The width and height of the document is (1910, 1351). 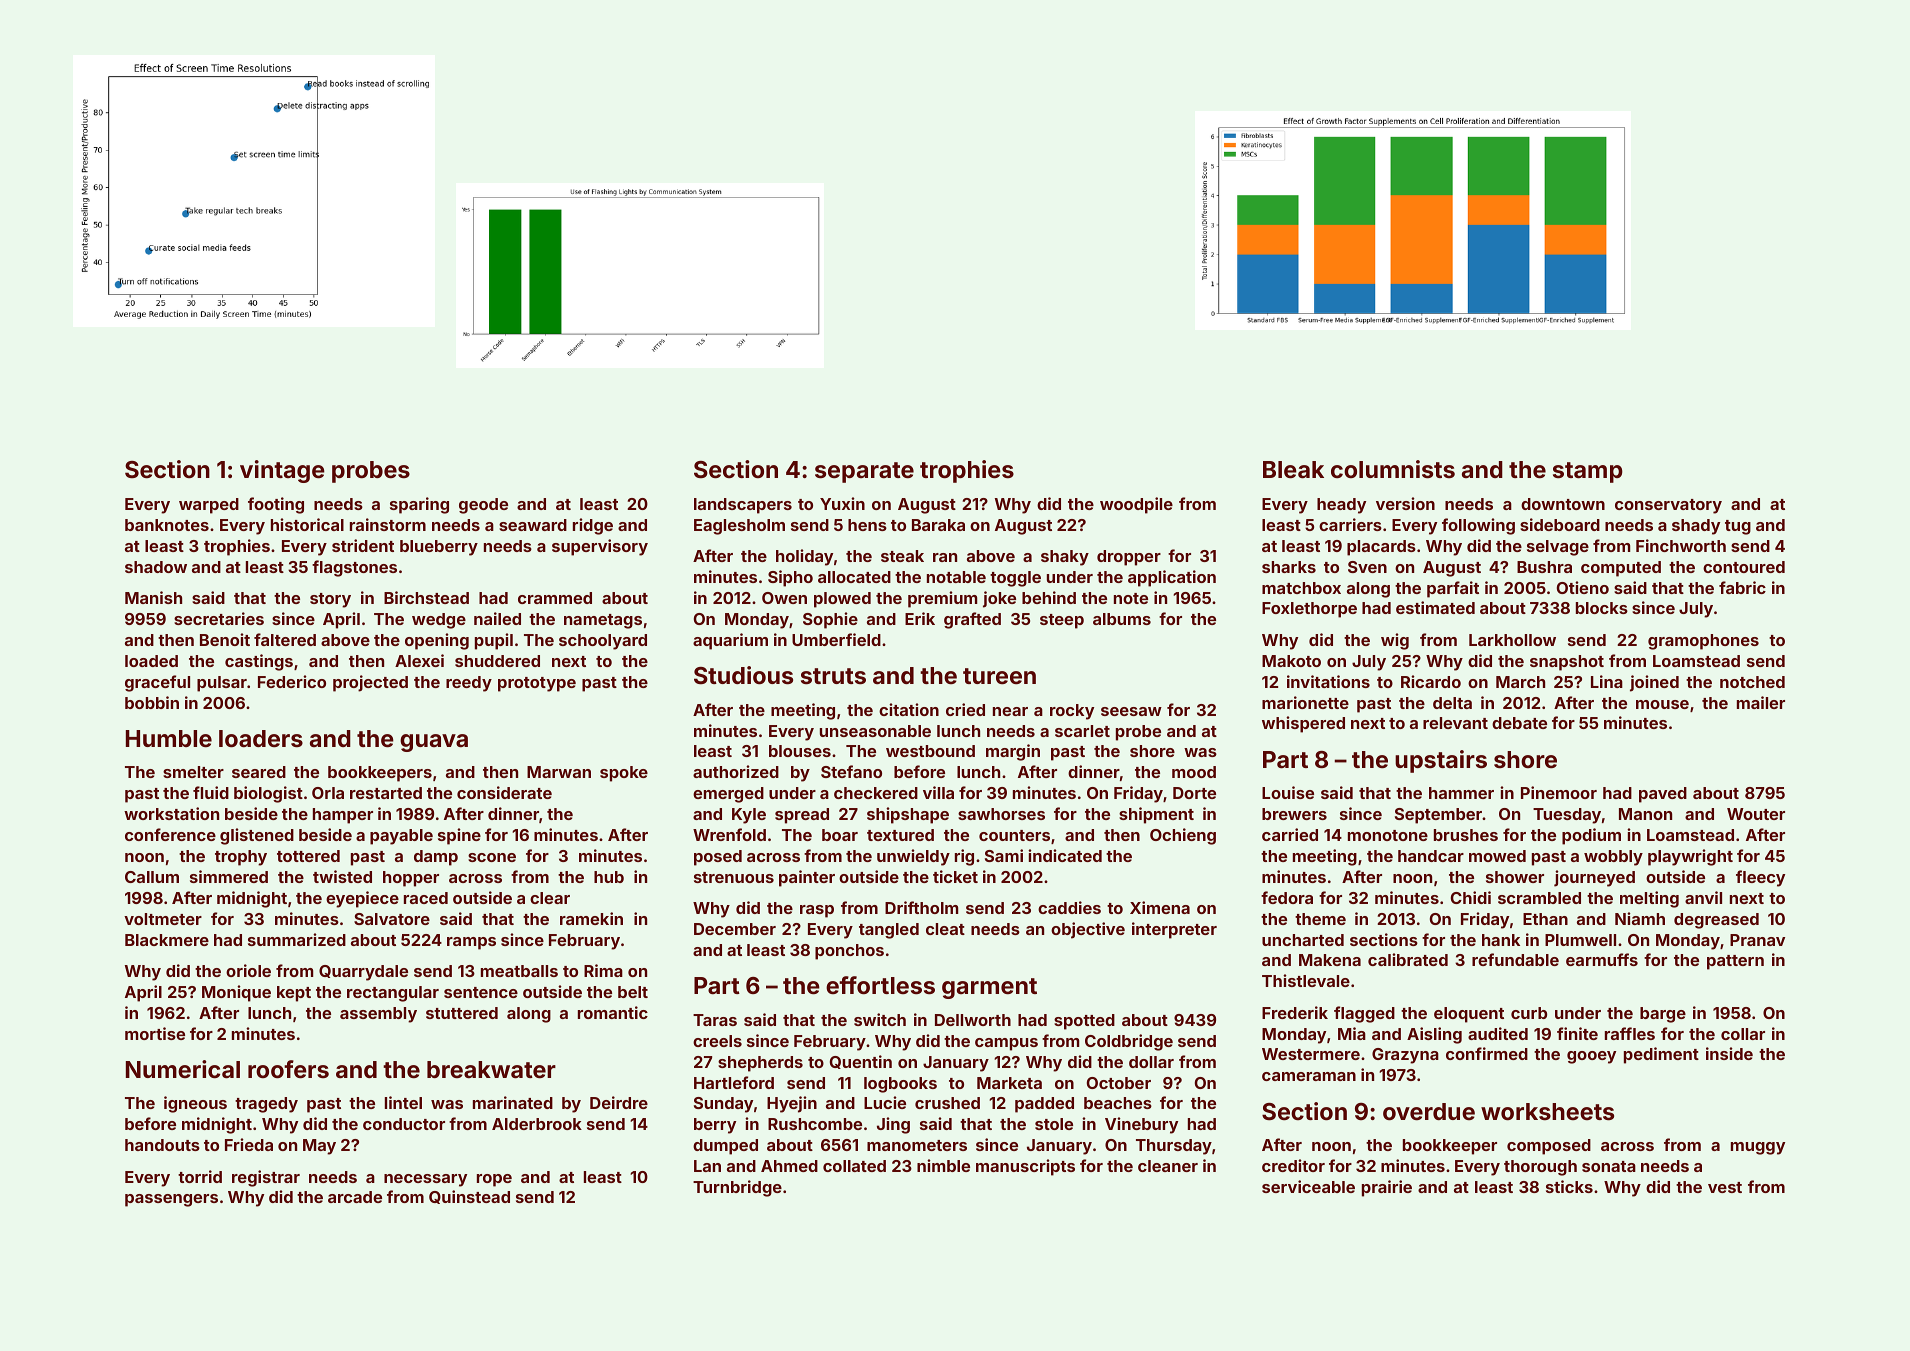 What do you see at coordinates (1309, 1076) in the document?
I see `cameraman` at bounding box center [1309, 1076].
